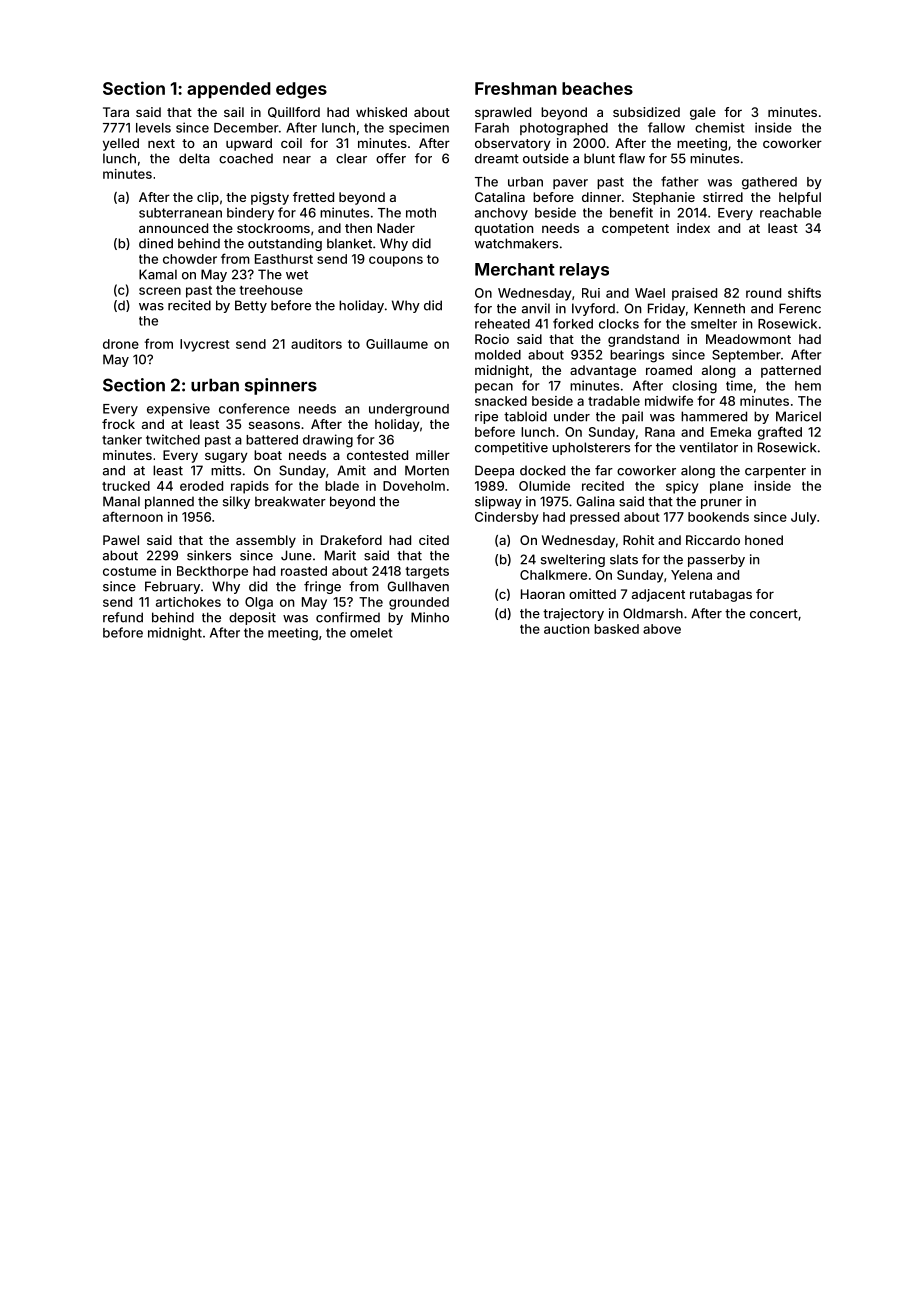 The height and width of the screenshot is (1308, 924). Describe the element at coordinates (129, 571) in the screenshot. I see `costume` at that location.
